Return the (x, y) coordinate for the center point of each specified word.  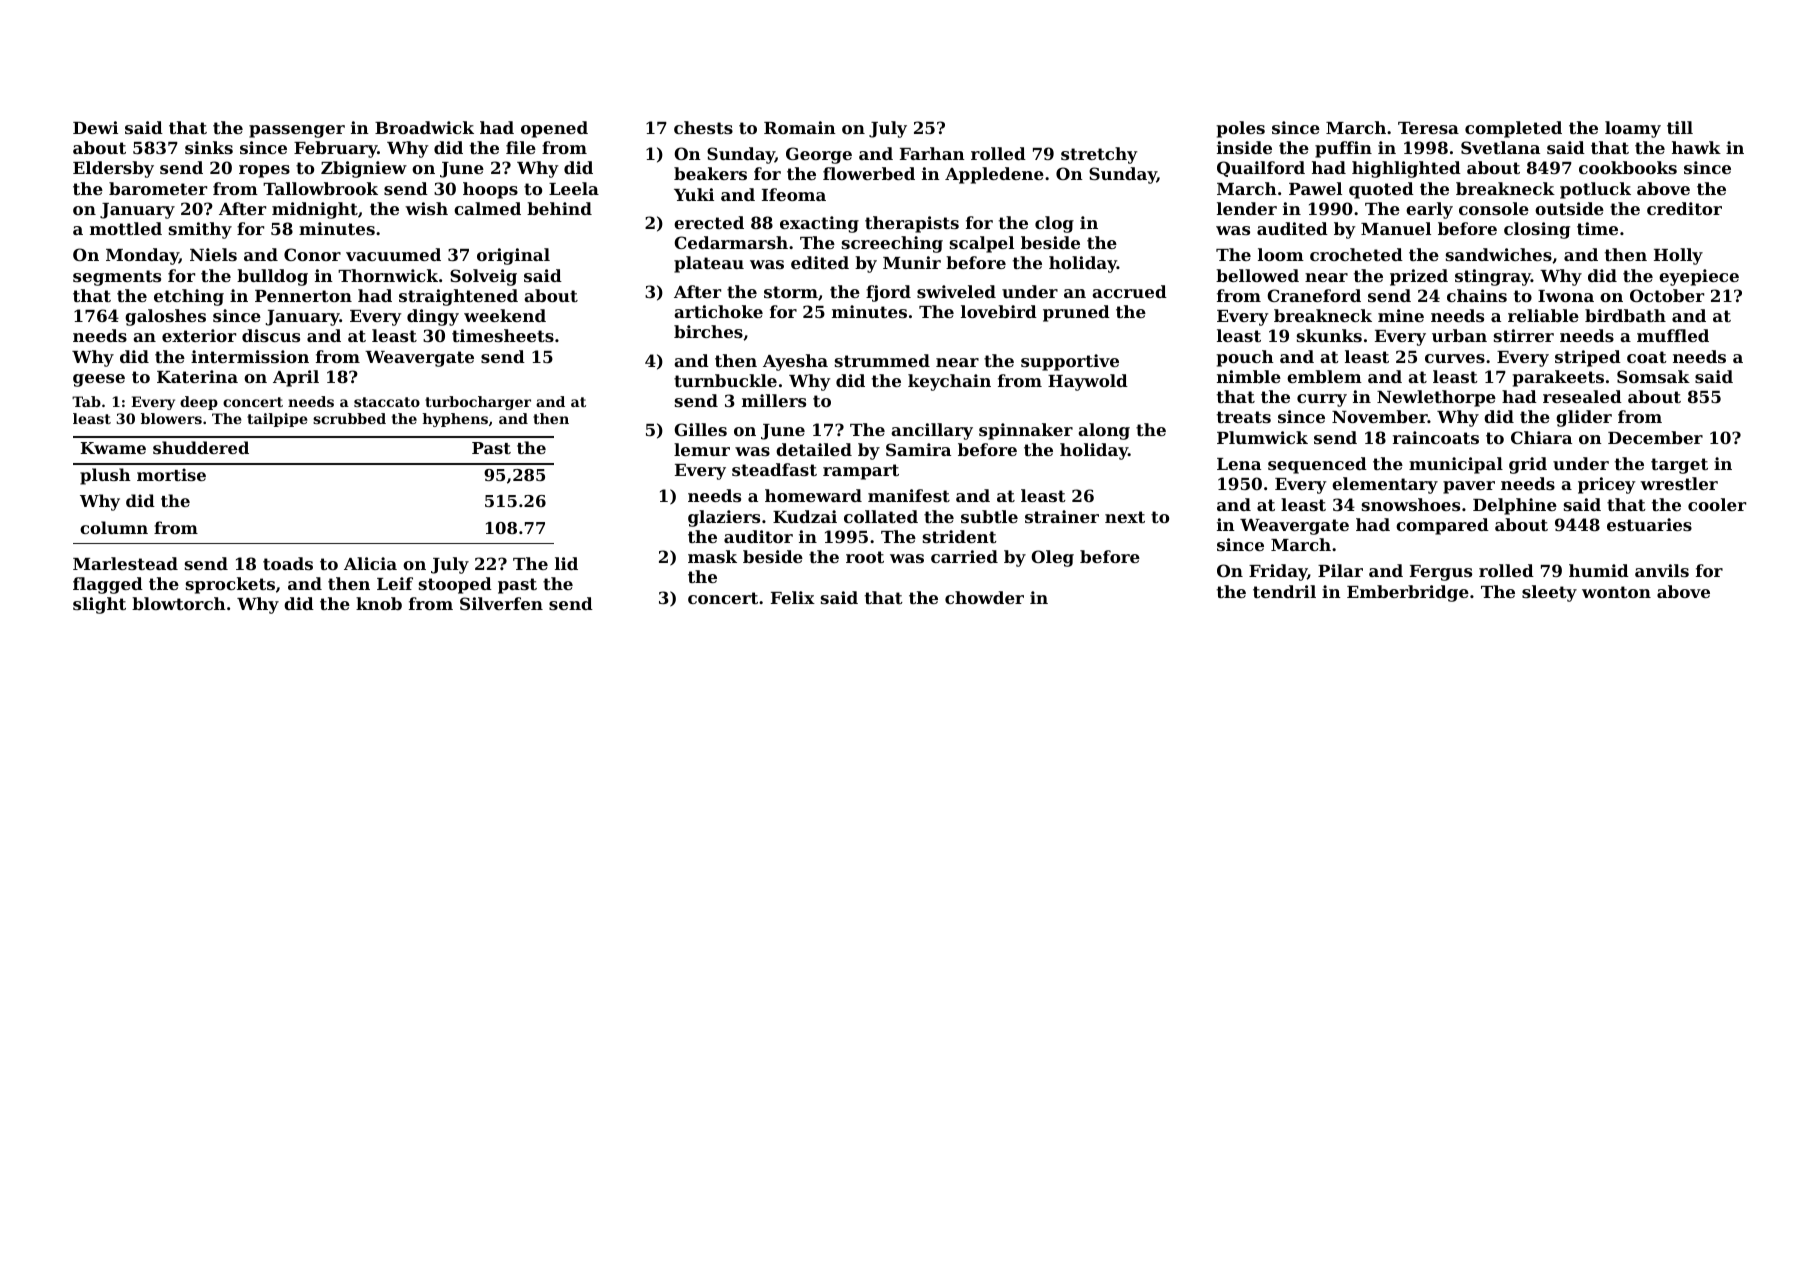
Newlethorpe (1436, 398)
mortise (171, 474)
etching (189, 297)
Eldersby (113, 169)
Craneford (1314, 295)
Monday (142, 256)
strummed (882, 360)
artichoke (718, 311)
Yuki (694, 194)
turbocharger (478, 403)
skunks (1329, 335)
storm (791, 292)
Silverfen (501, 603)
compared (1442, 526)
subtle (989, 516)
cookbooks (1628, 167)
